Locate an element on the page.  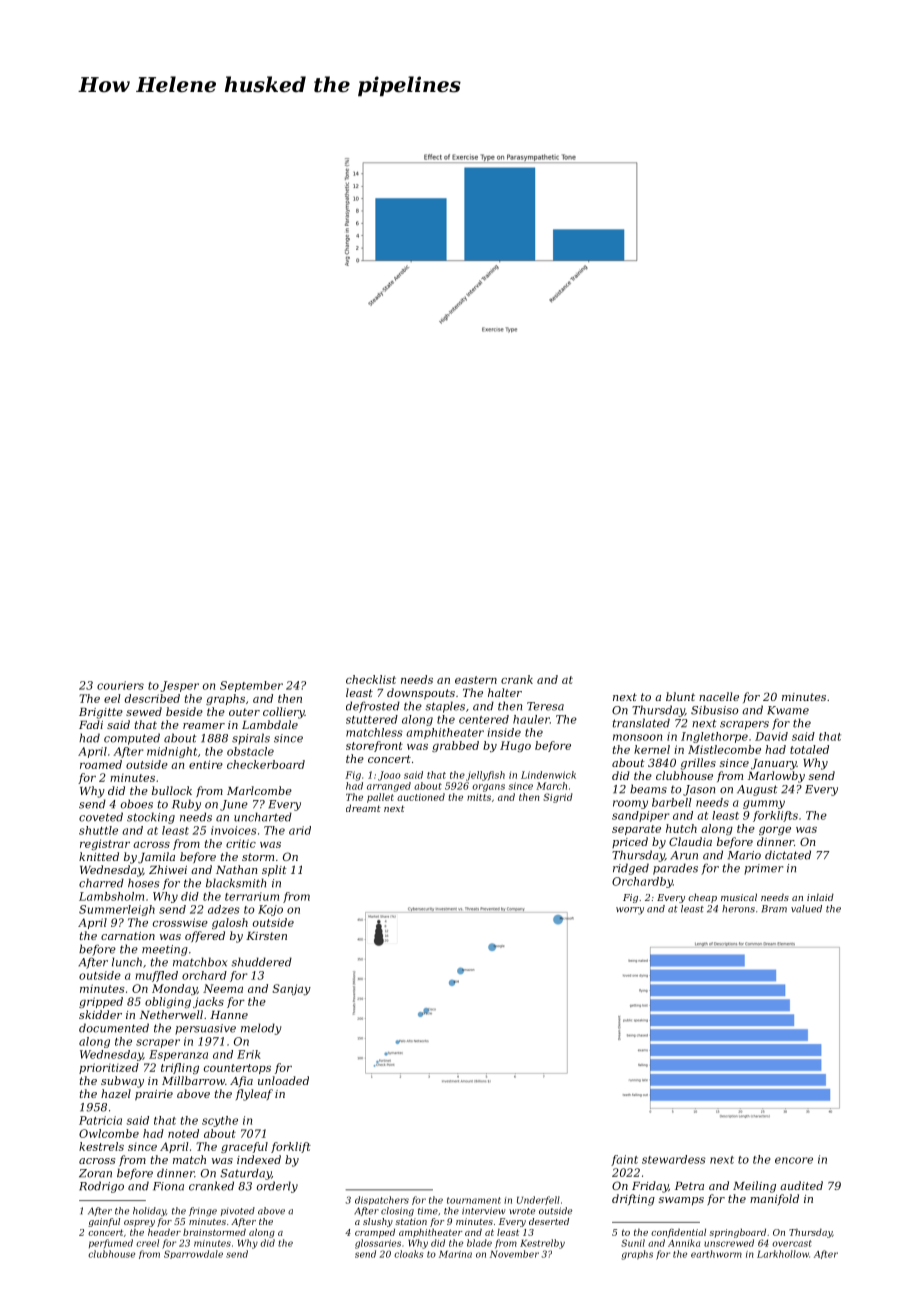
priced is located at coordinates (630, 842).
